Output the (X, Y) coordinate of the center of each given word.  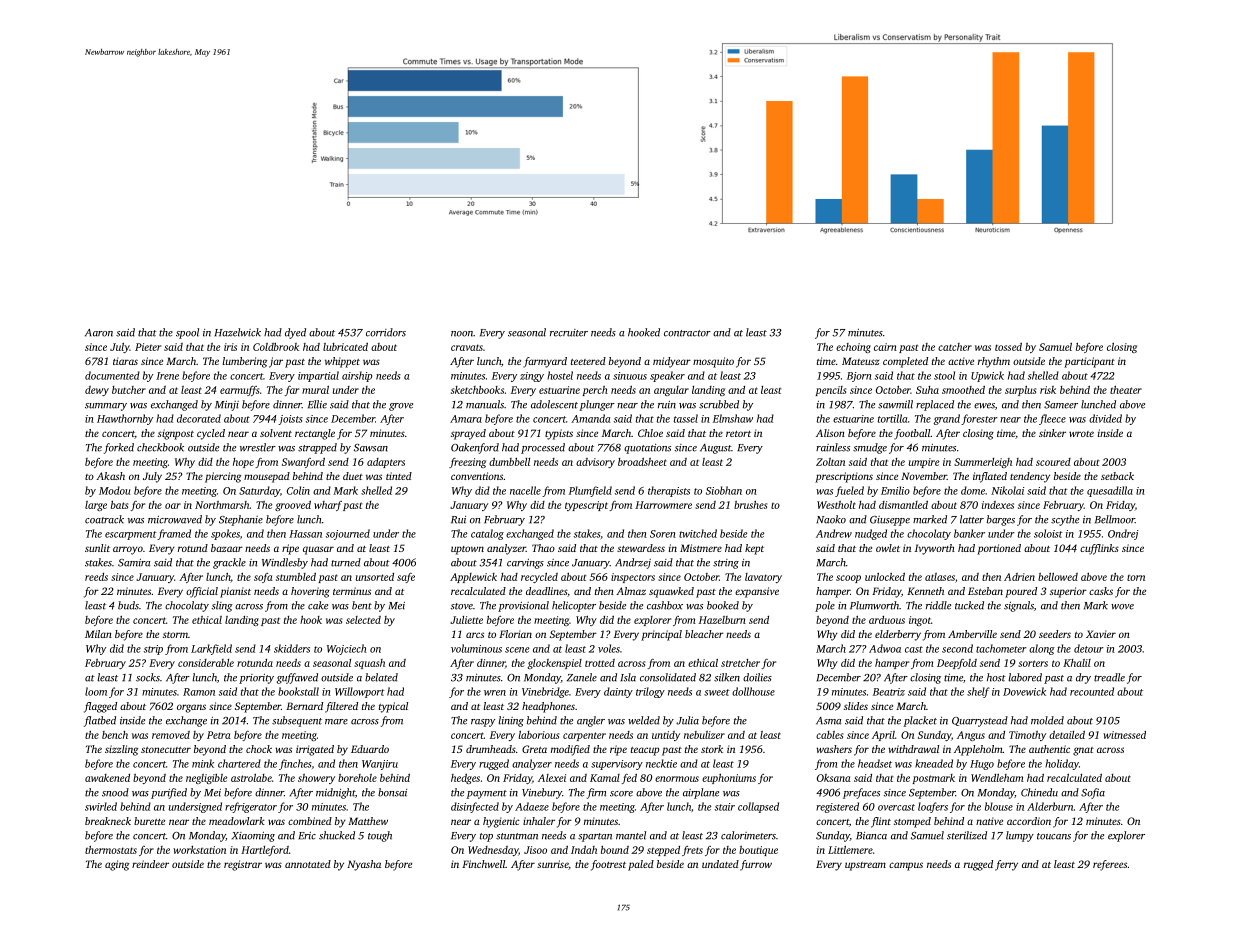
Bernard (304, 706)
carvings (525, 564)
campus (906, 866)
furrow (756, 865)
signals (1019, 606)
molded (1047, 720)
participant (1089, 362)
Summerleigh (983, 463)
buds (128, 605)
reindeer (150, 864)
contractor (687, 333)
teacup (645, 751)
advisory (595, 463)
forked (119, 448)
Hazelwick (237, 332)
